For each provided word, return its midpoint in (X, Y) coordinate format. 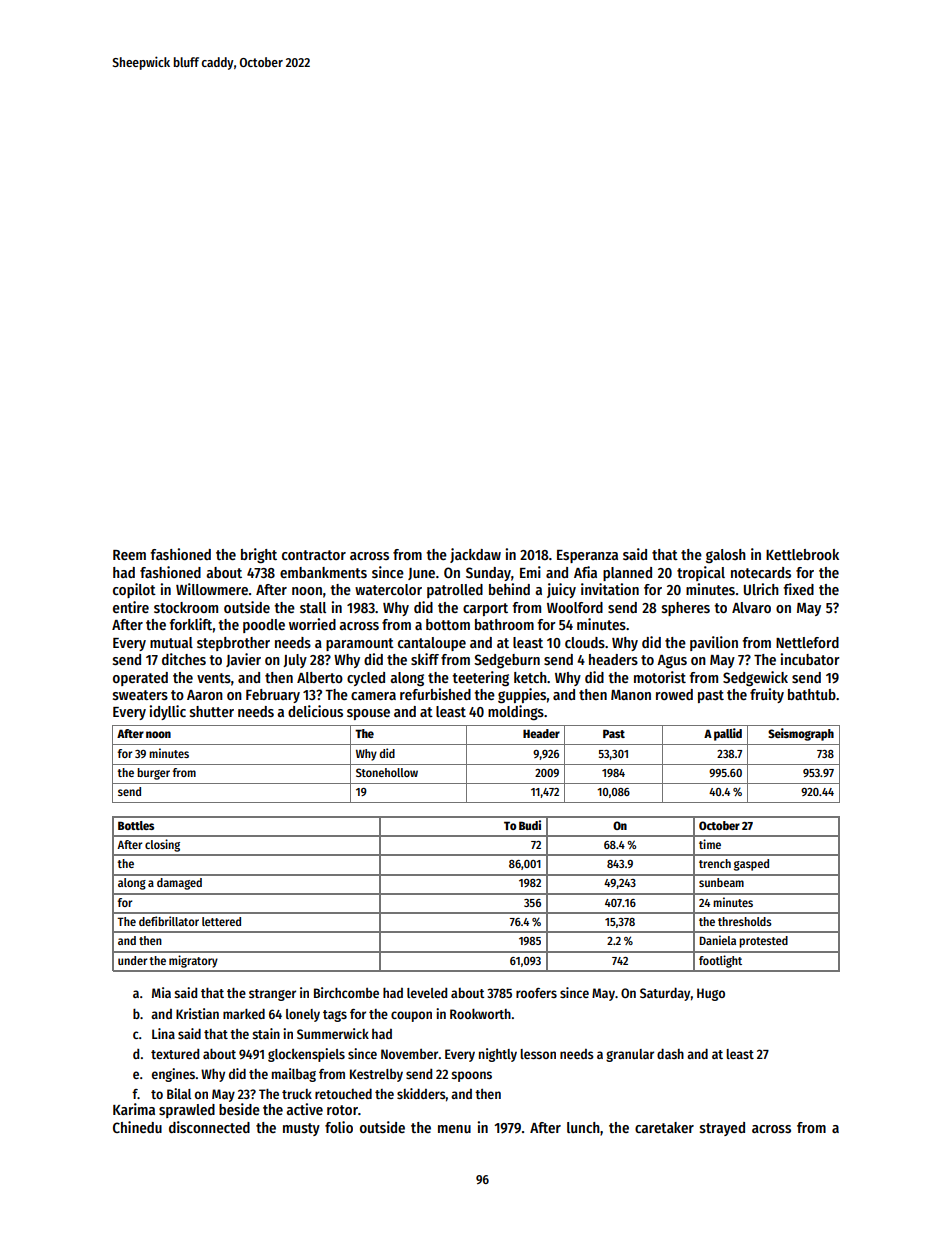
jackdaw (475, 555)
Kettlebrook (802, 554)
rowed (674, 694)
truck (297, 1094)
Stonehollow (387, 772)
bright (259, 555)
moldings (516, 712)
